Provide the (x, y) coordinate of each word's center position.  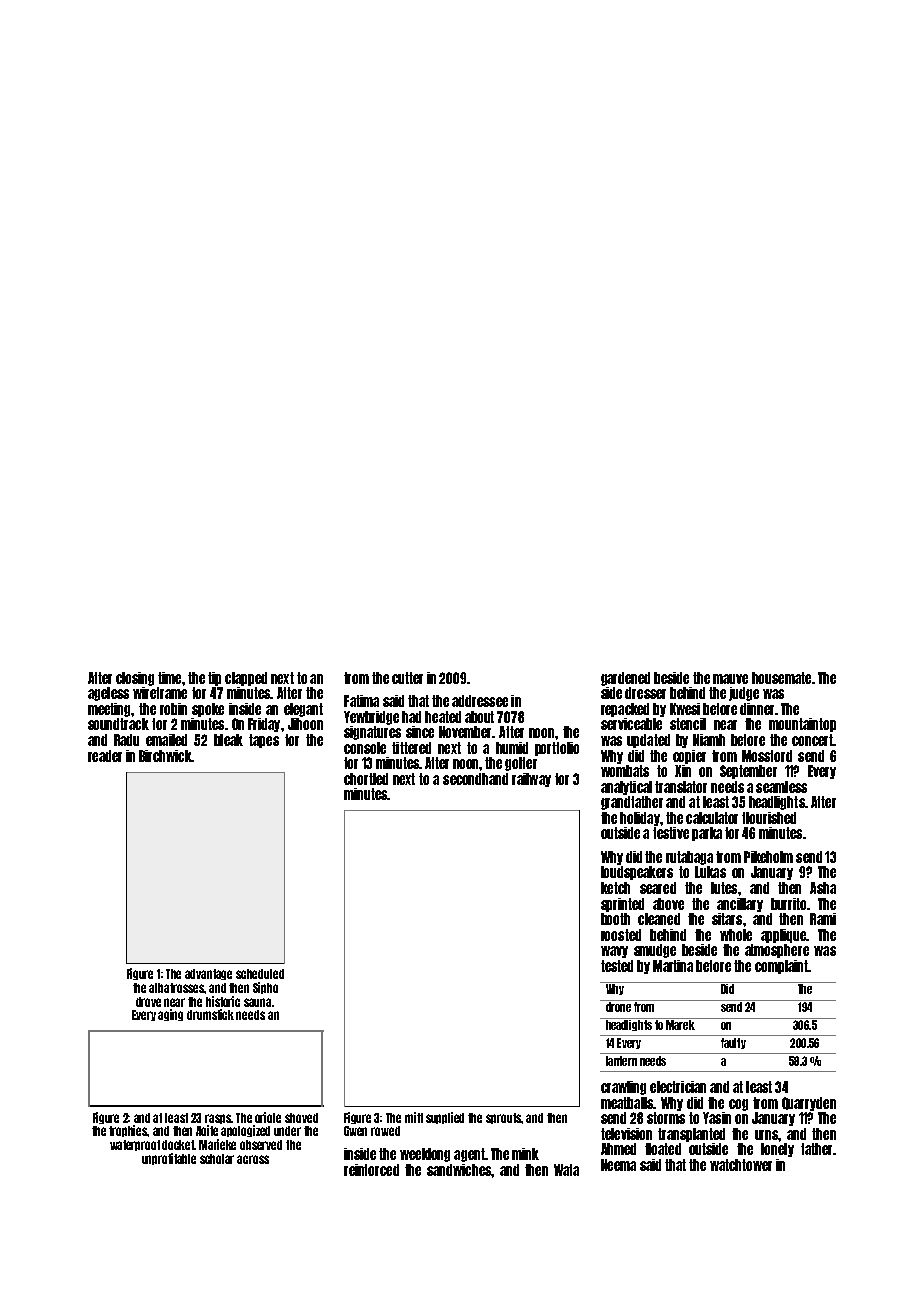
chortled (366, 779)
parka (707, 834)
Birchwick (165, 756)
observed (261, 1145)
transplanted (691, 1135)
